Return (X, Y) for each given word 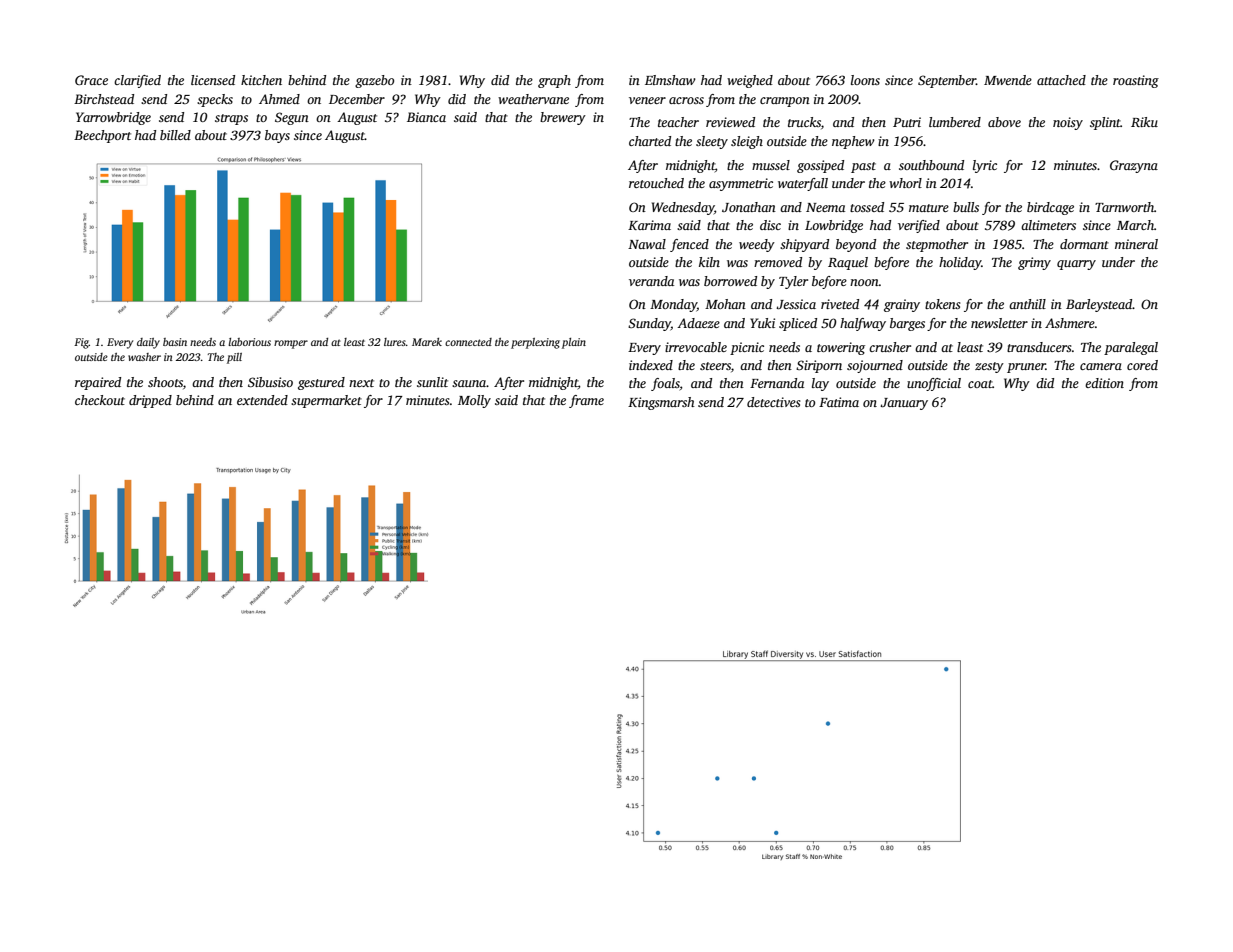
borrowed (730, 281)
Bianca (426, 117)
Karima (649, 225)
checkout (100, 400)
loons (865, 80)
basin (175, 342)
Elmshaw (670, 80)
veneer (647, 100)
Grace (91, 80)
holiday (960, 263)
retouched (656, 183)
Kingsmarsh (661, 403)
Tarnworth (1124, 207)
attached (1061, 80)
